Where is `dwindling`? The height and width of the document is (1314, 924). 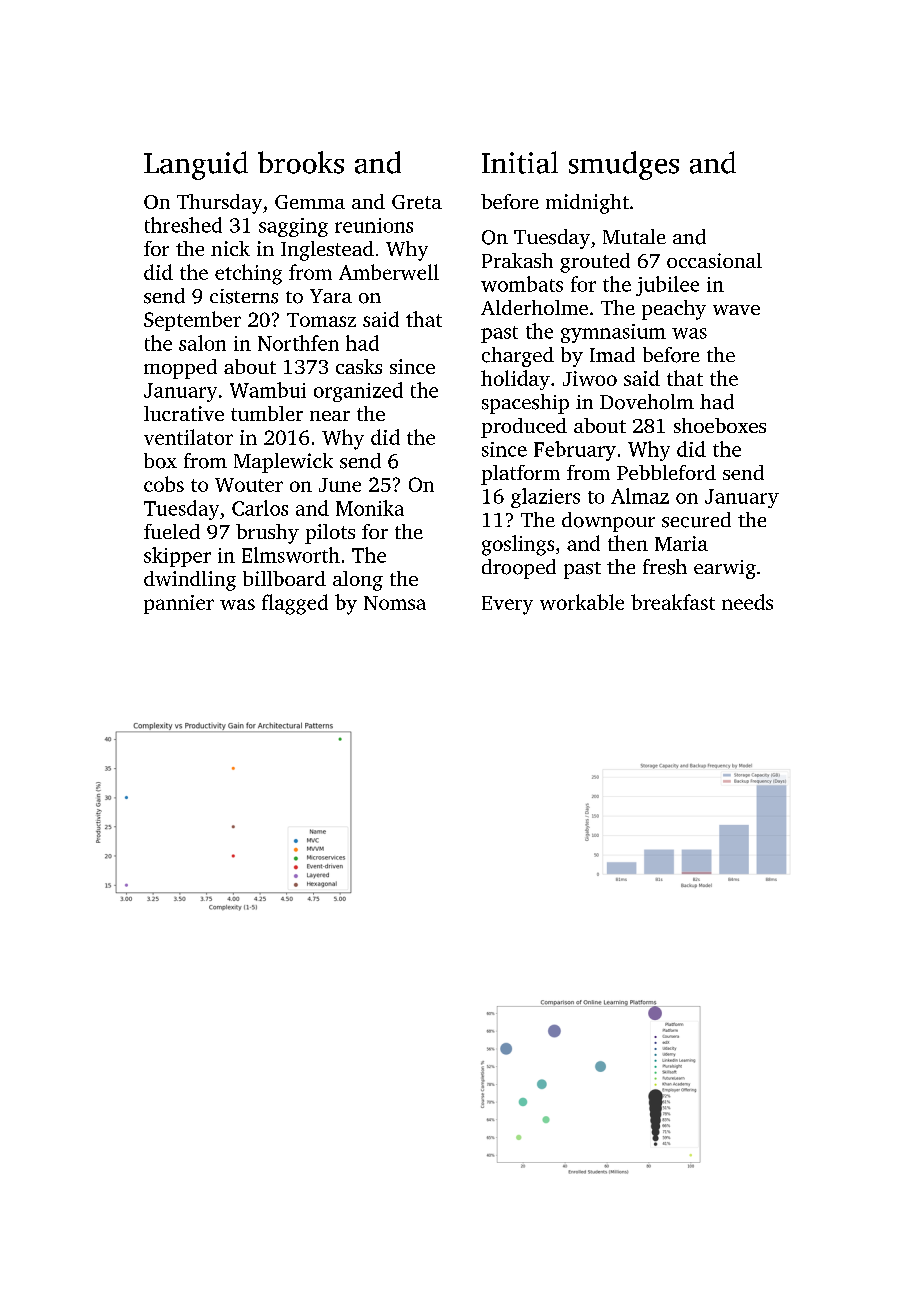
dwindling is located at coordinates (190, 581).
